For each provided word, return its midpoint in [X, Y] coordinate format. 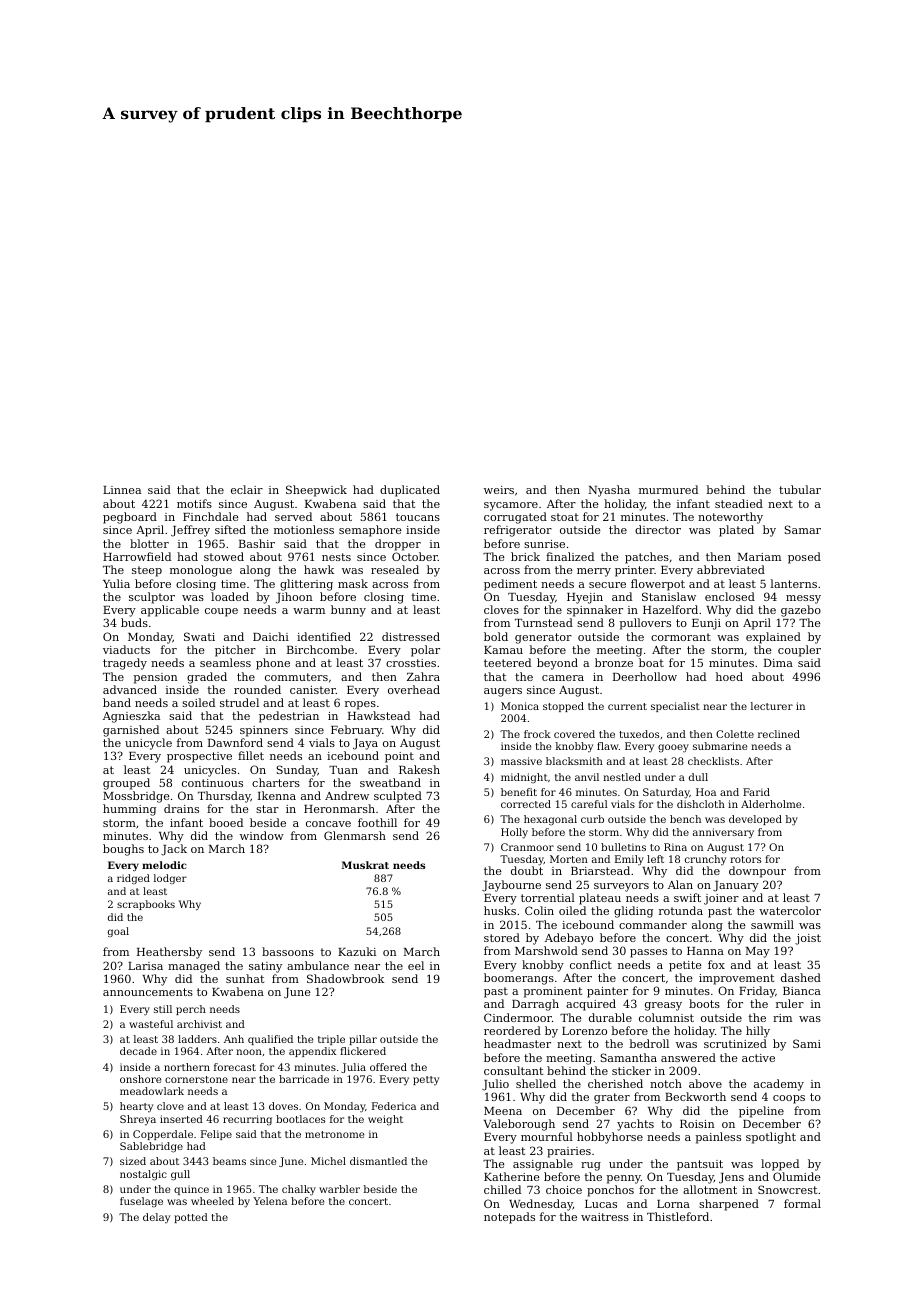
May [758, 952]
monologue [201, 571]
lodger [170, 879]
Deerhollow [645, 676]
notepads [509, 1218]
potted [191, 1218]
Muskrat [365, 865]
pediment [510, 585]
